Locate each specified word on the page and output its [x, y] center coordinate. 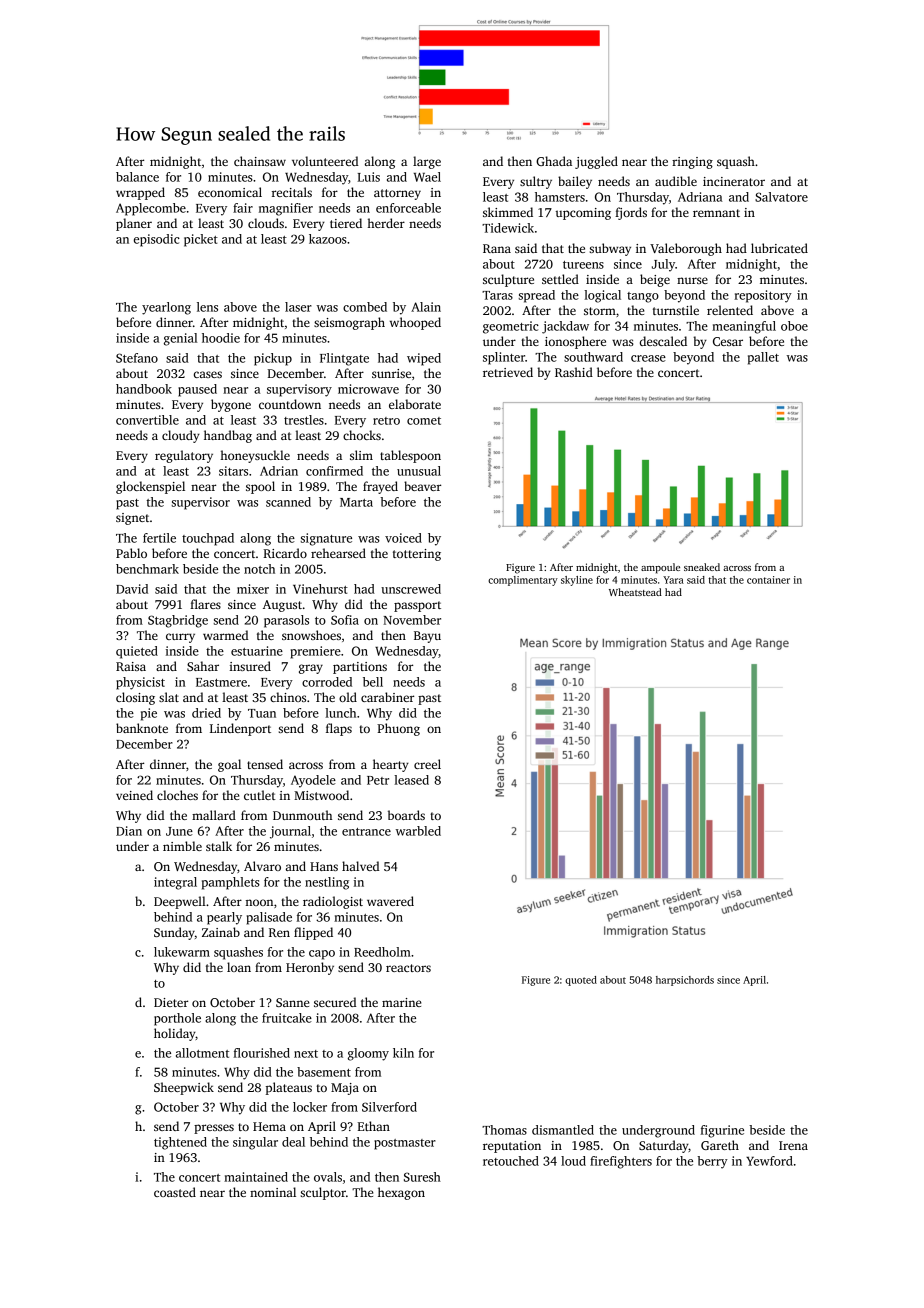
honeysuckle [255, 456]
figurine [722, 1131]
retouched [511, 1161]
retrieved [508, 372]
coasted [175, 1192]
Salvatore [781, 197]
